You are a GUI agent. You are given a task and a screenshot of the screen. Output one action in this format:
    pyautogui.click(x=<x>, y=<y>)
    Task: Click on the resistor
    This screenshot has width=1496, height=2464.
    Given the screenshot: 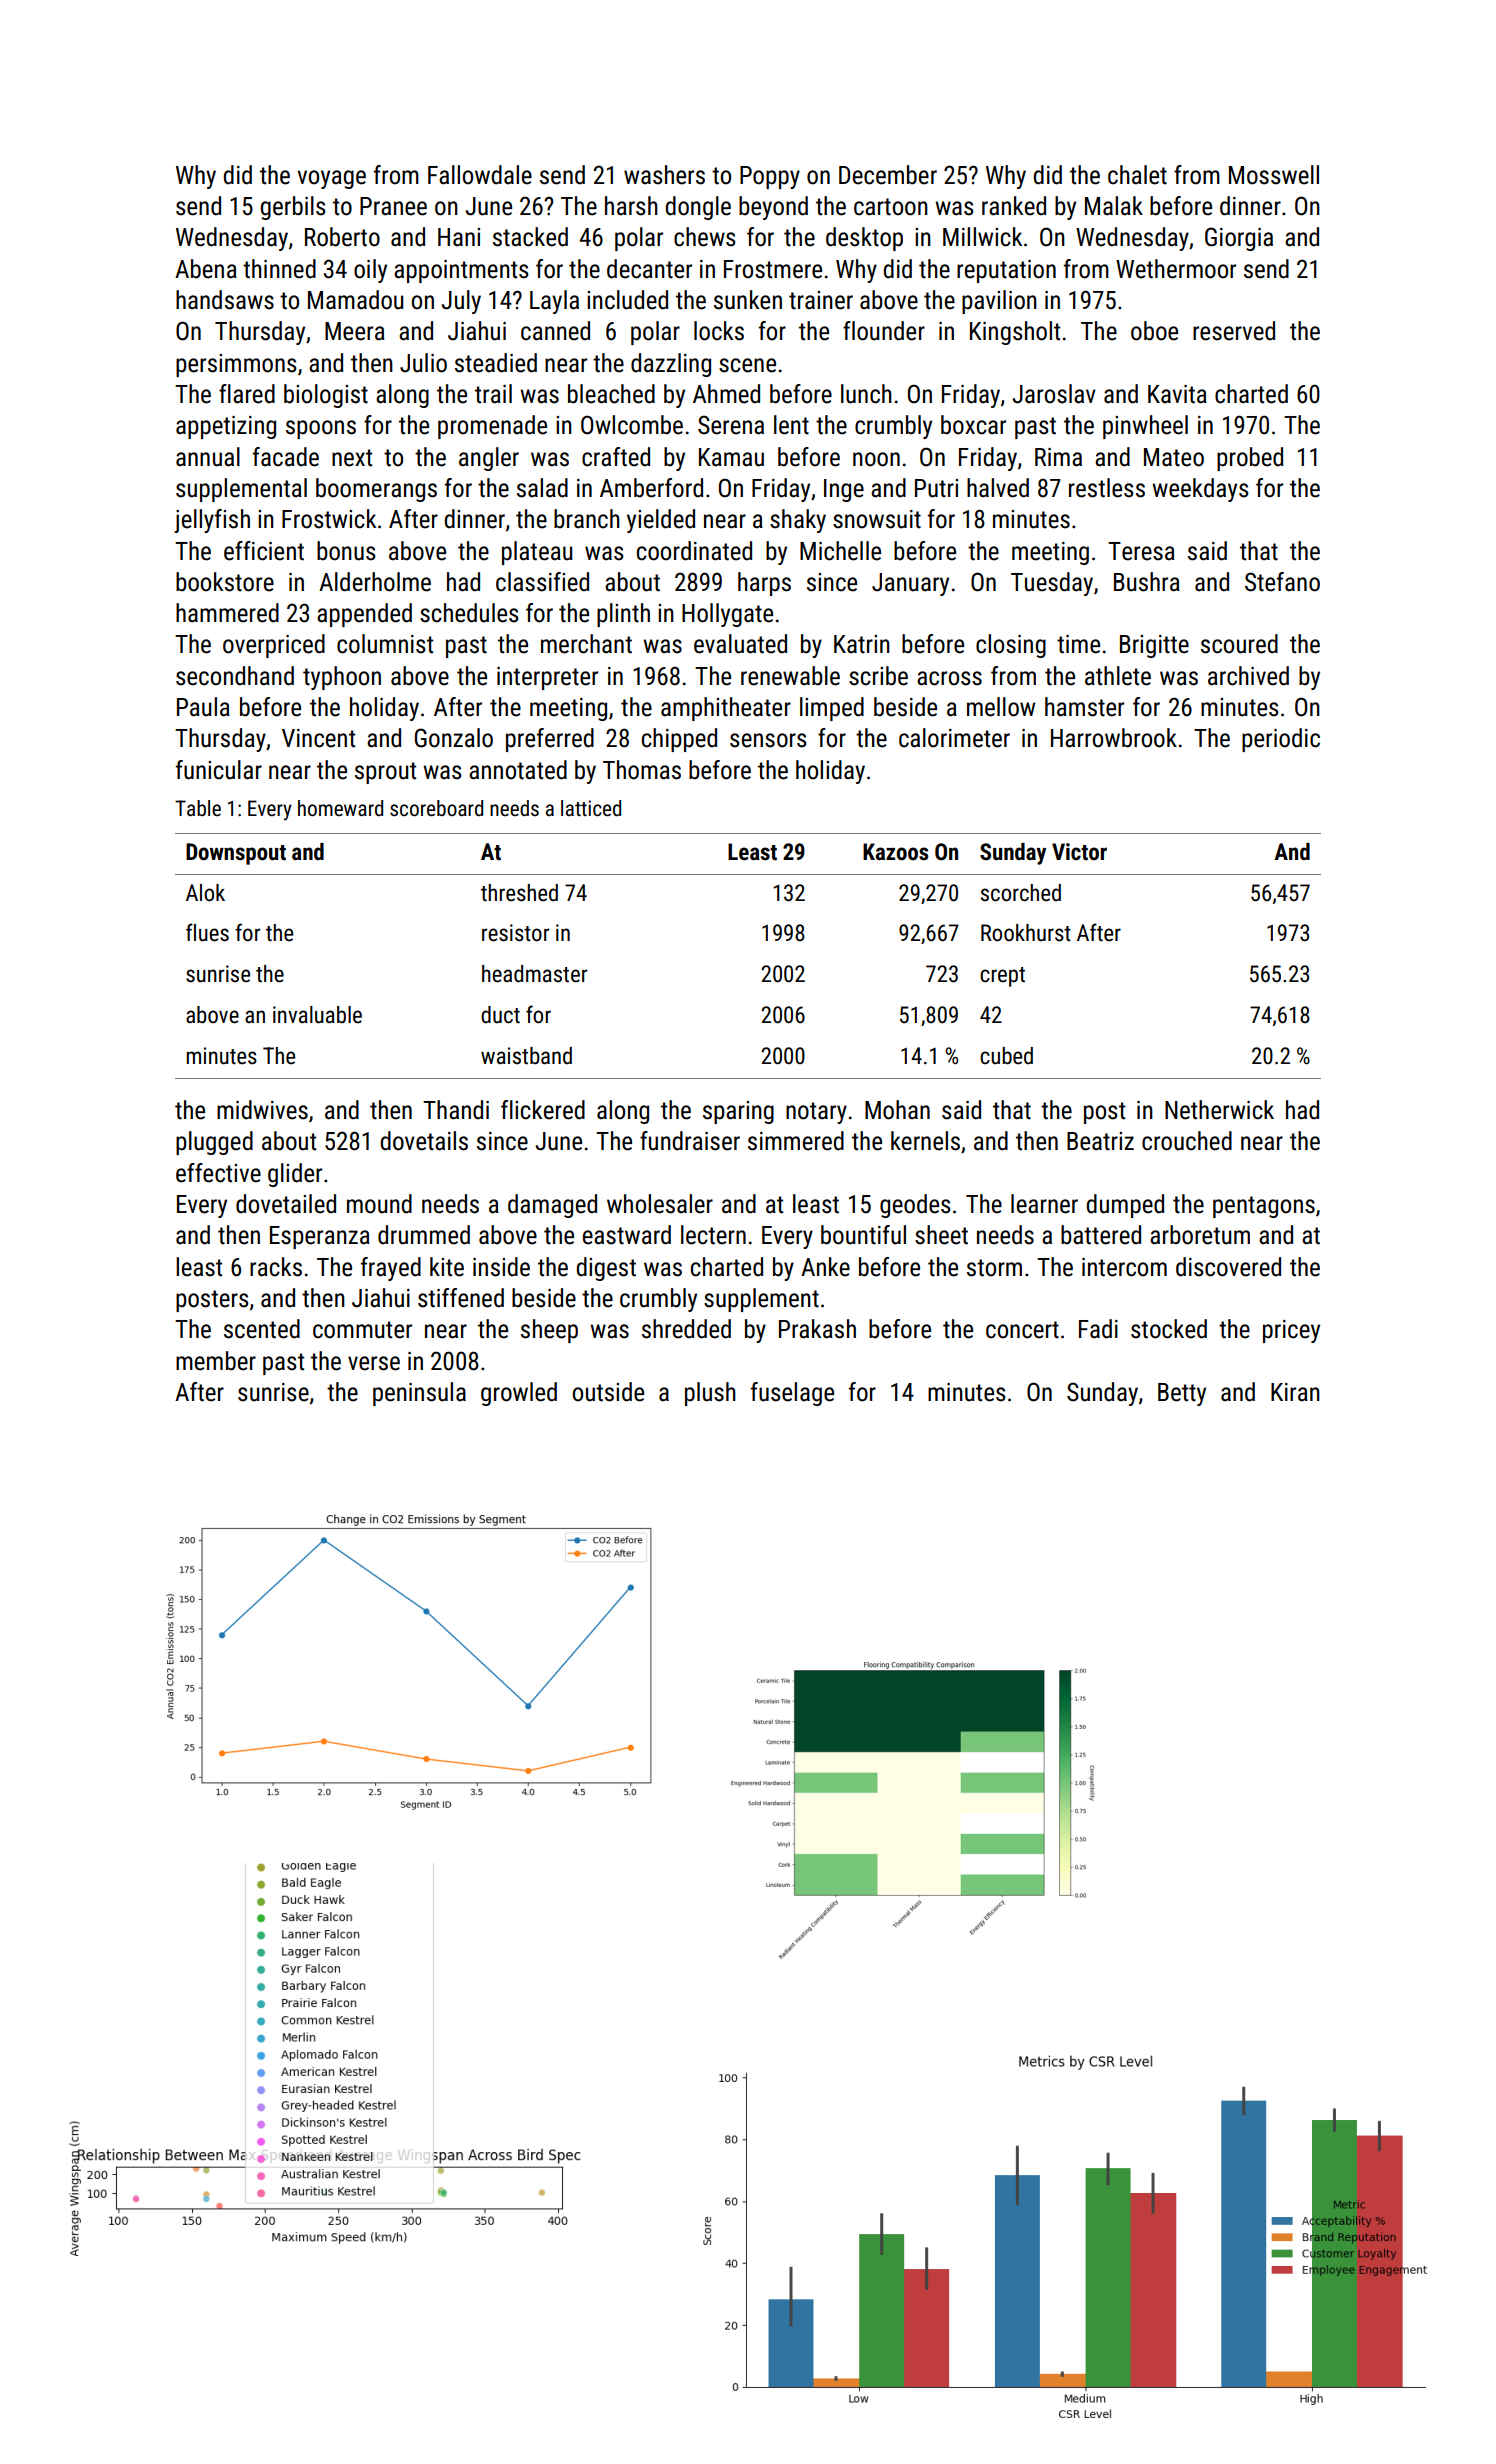 What is the action you would take?
    pyautogui.click(x=515, y=933)
